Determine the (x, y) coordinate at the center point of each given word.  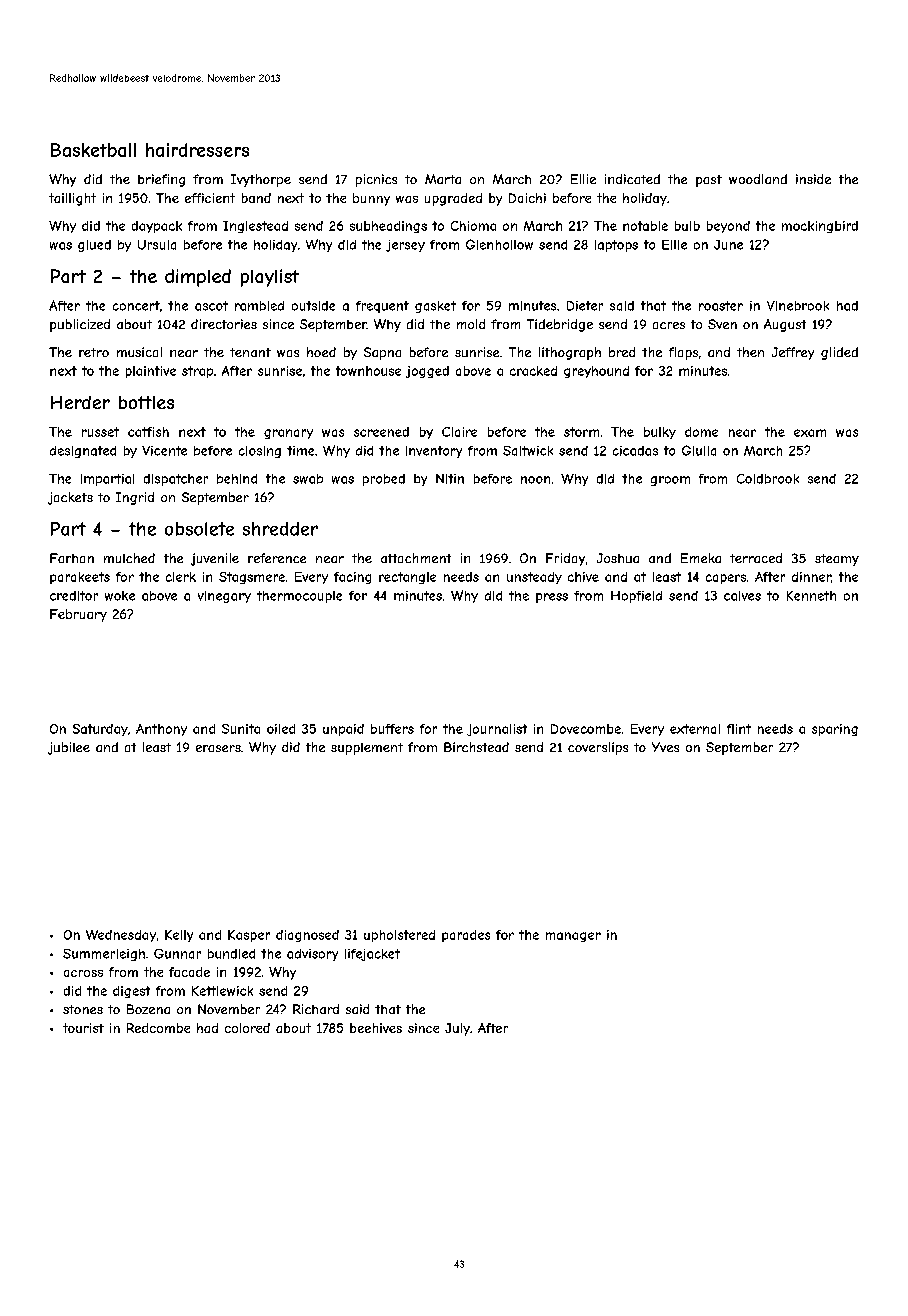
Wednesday (121, 936)
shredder (280, 529)
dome (701, 432)
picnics (376, 180)
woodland (758, 179)
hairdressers (197, 150)
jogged (427, 372)
